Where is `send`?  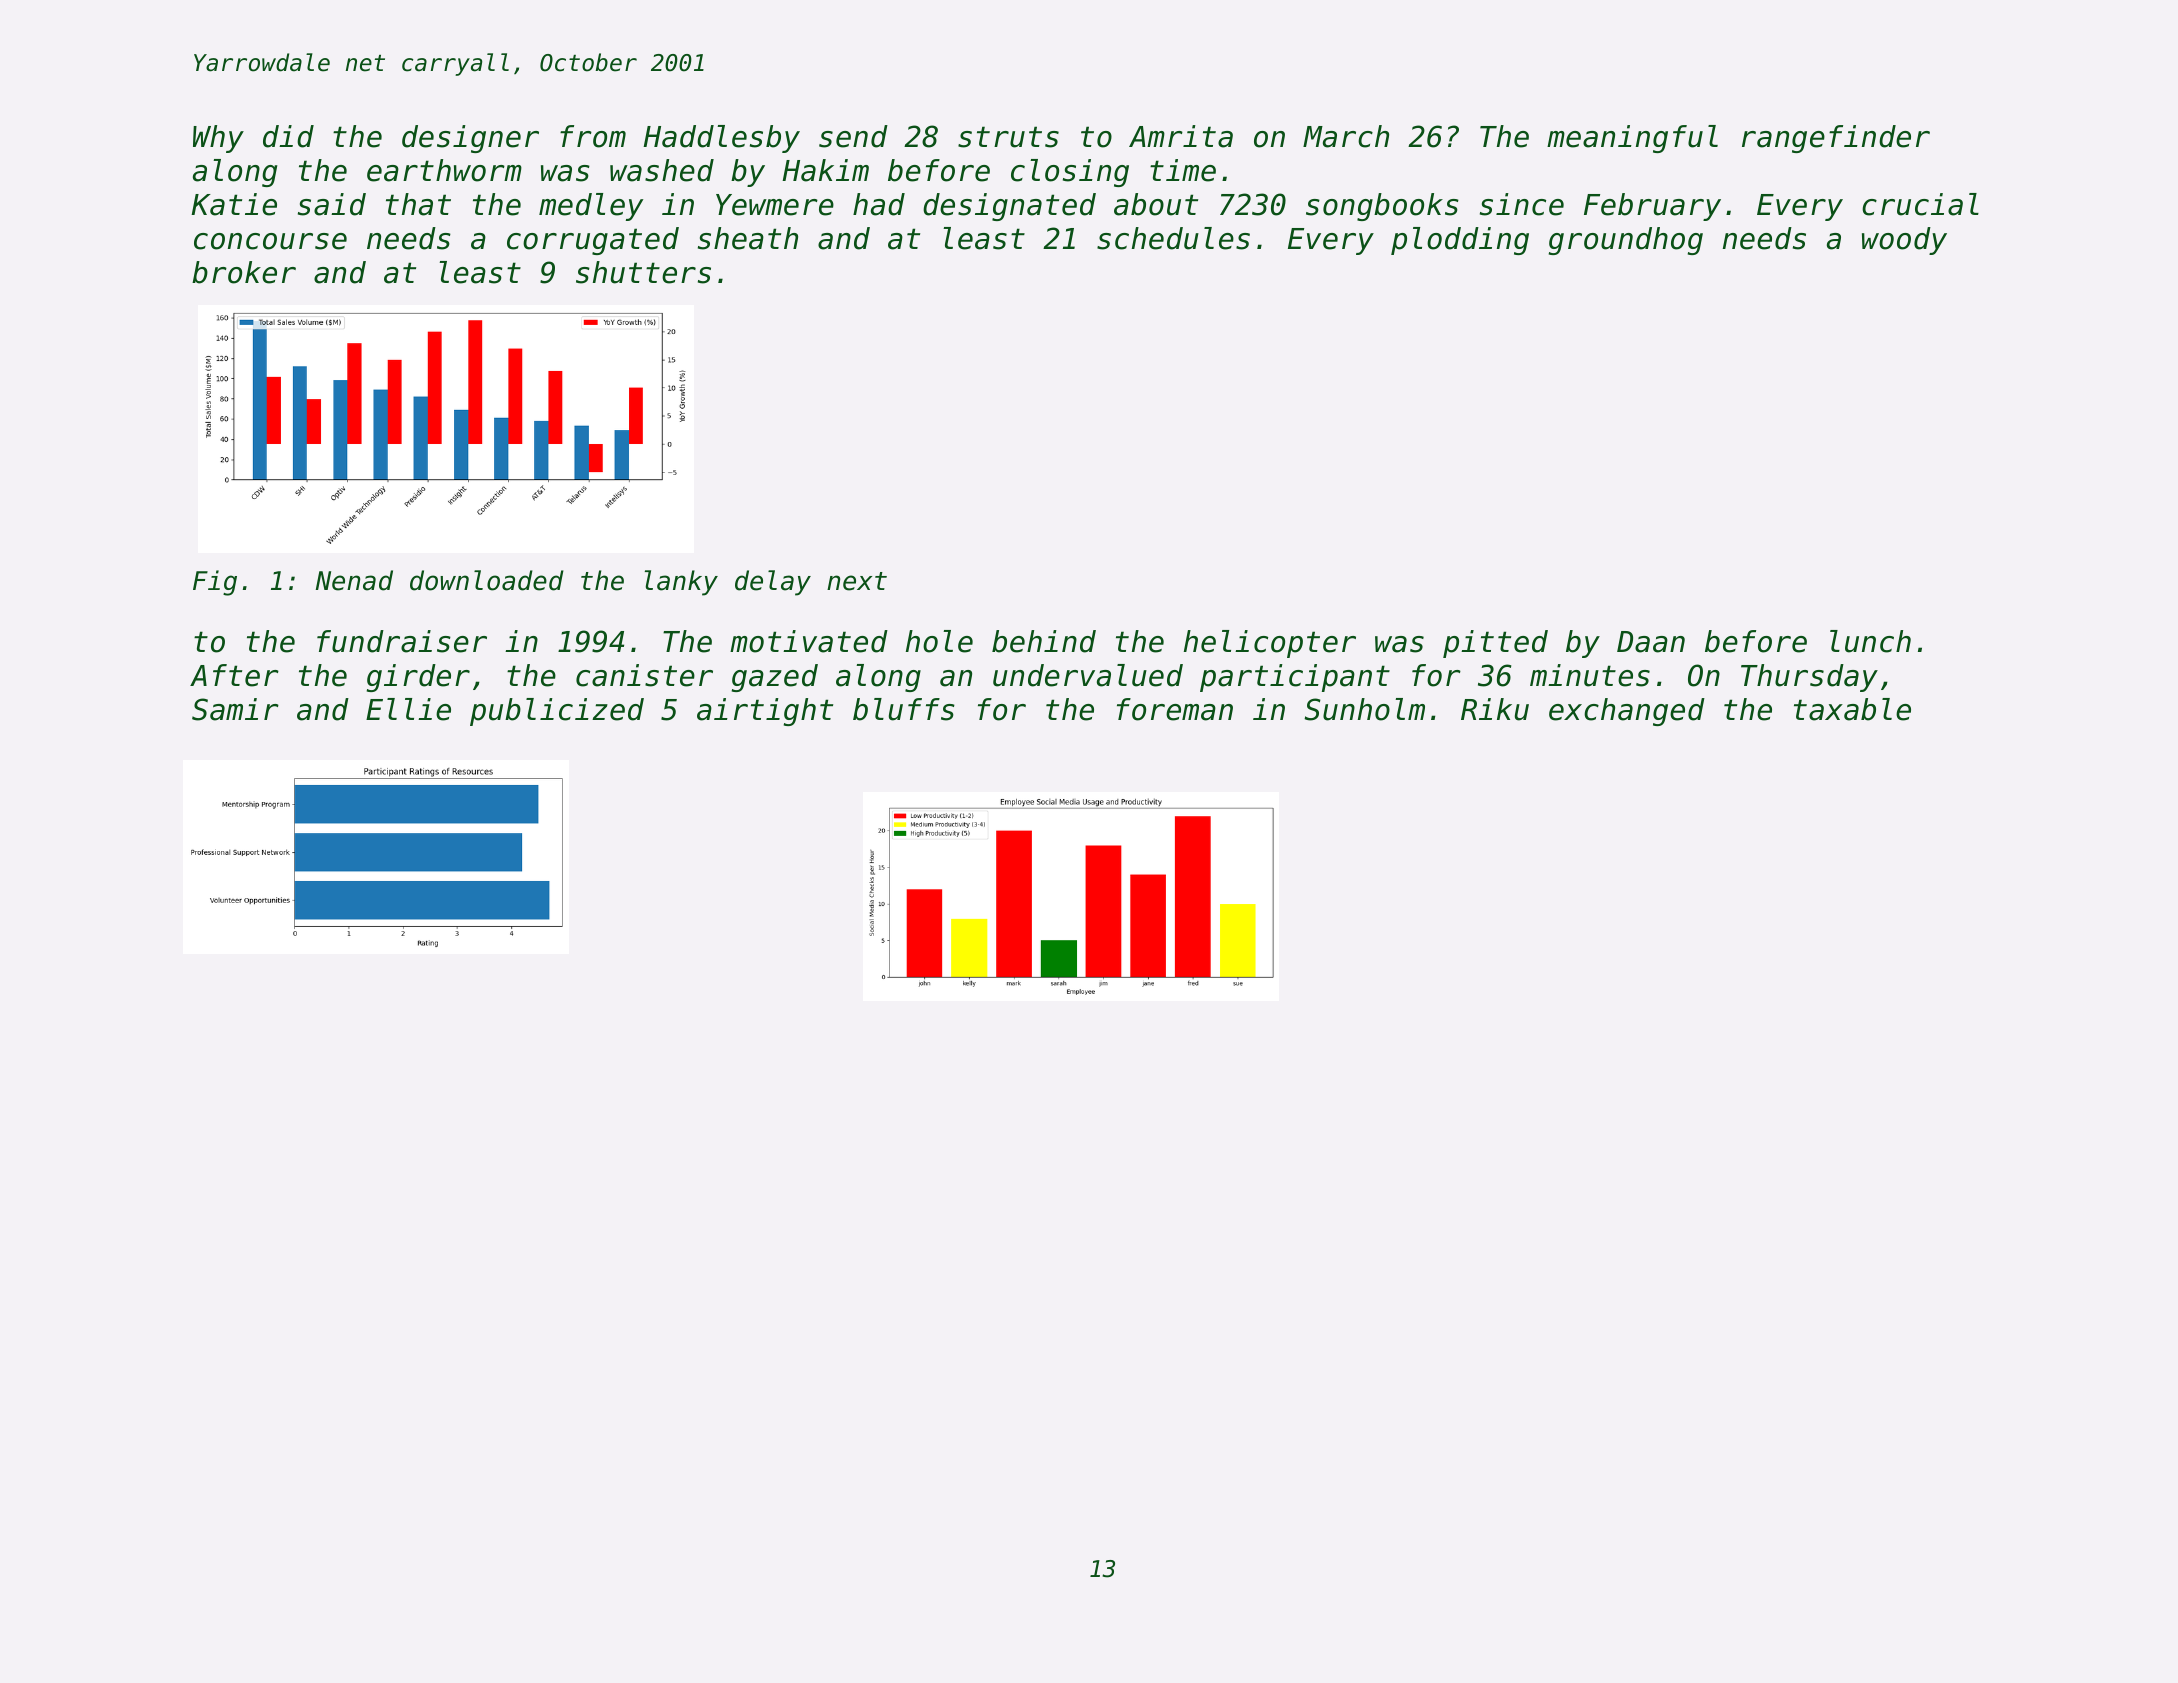
send is located at coordinates (853, 136).
